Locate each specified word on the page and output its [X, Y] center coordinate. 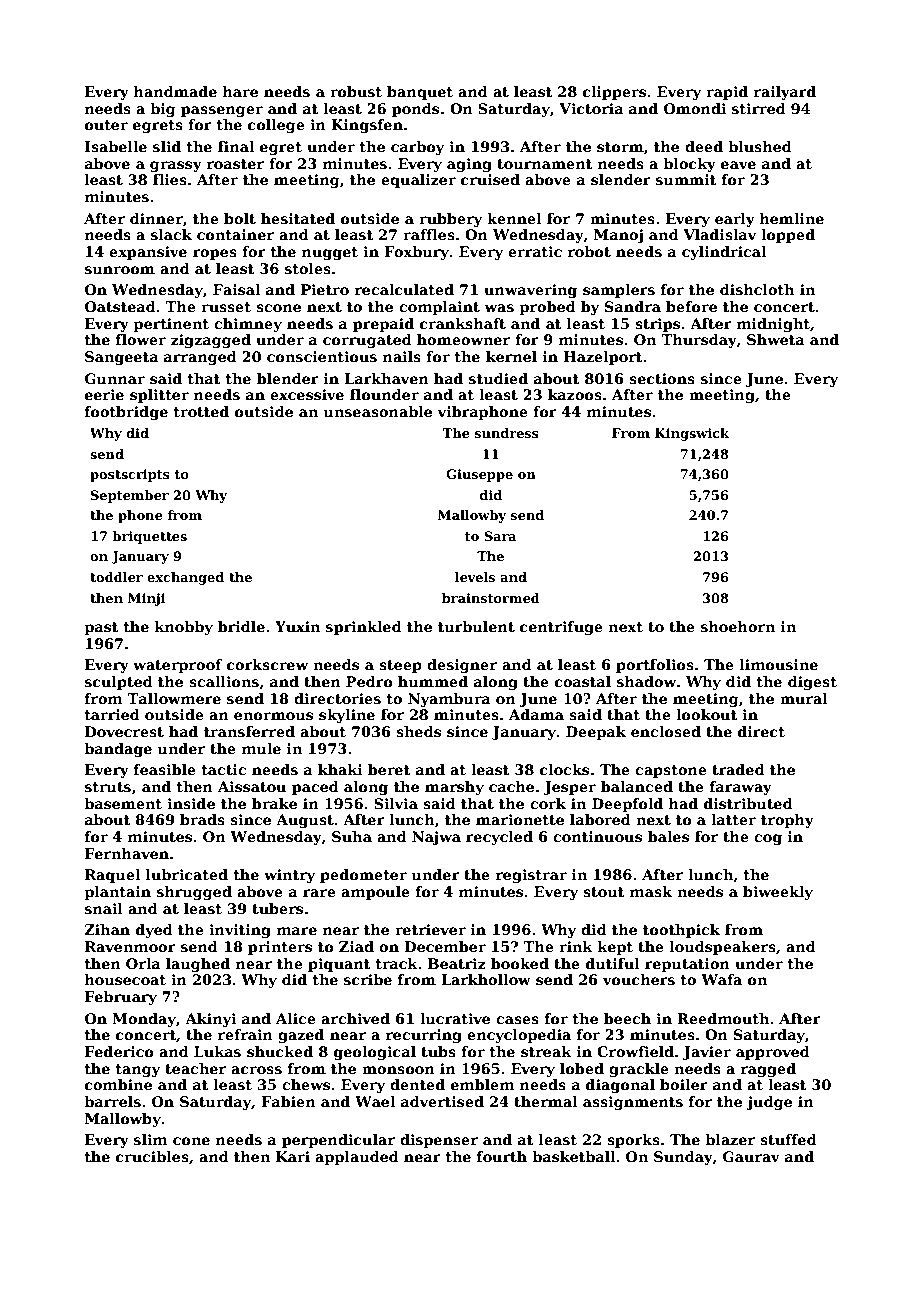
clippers [614, 93]
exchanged [185, 578]
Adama [536, 714]
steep [400, 666]
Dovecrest [124, 731]
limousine [779, 664]
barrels [112, 1101]
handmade [175, 91]
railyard [785, 93]
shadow [646, 681]
